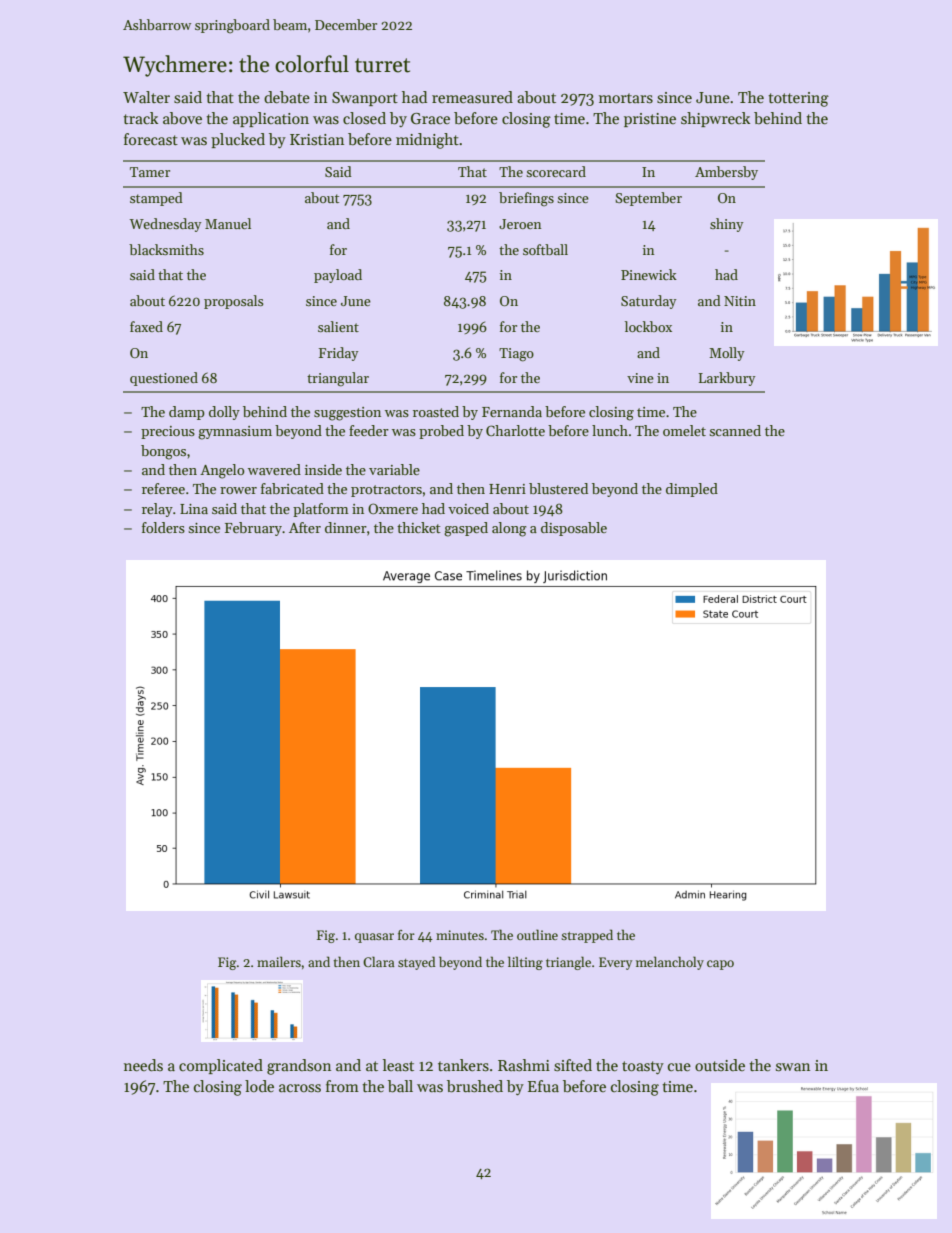 This screenshot has height=1233, width=952. Describe the element at coordinates (259, 1086) in the screenshot. I see `lode` at that location.
